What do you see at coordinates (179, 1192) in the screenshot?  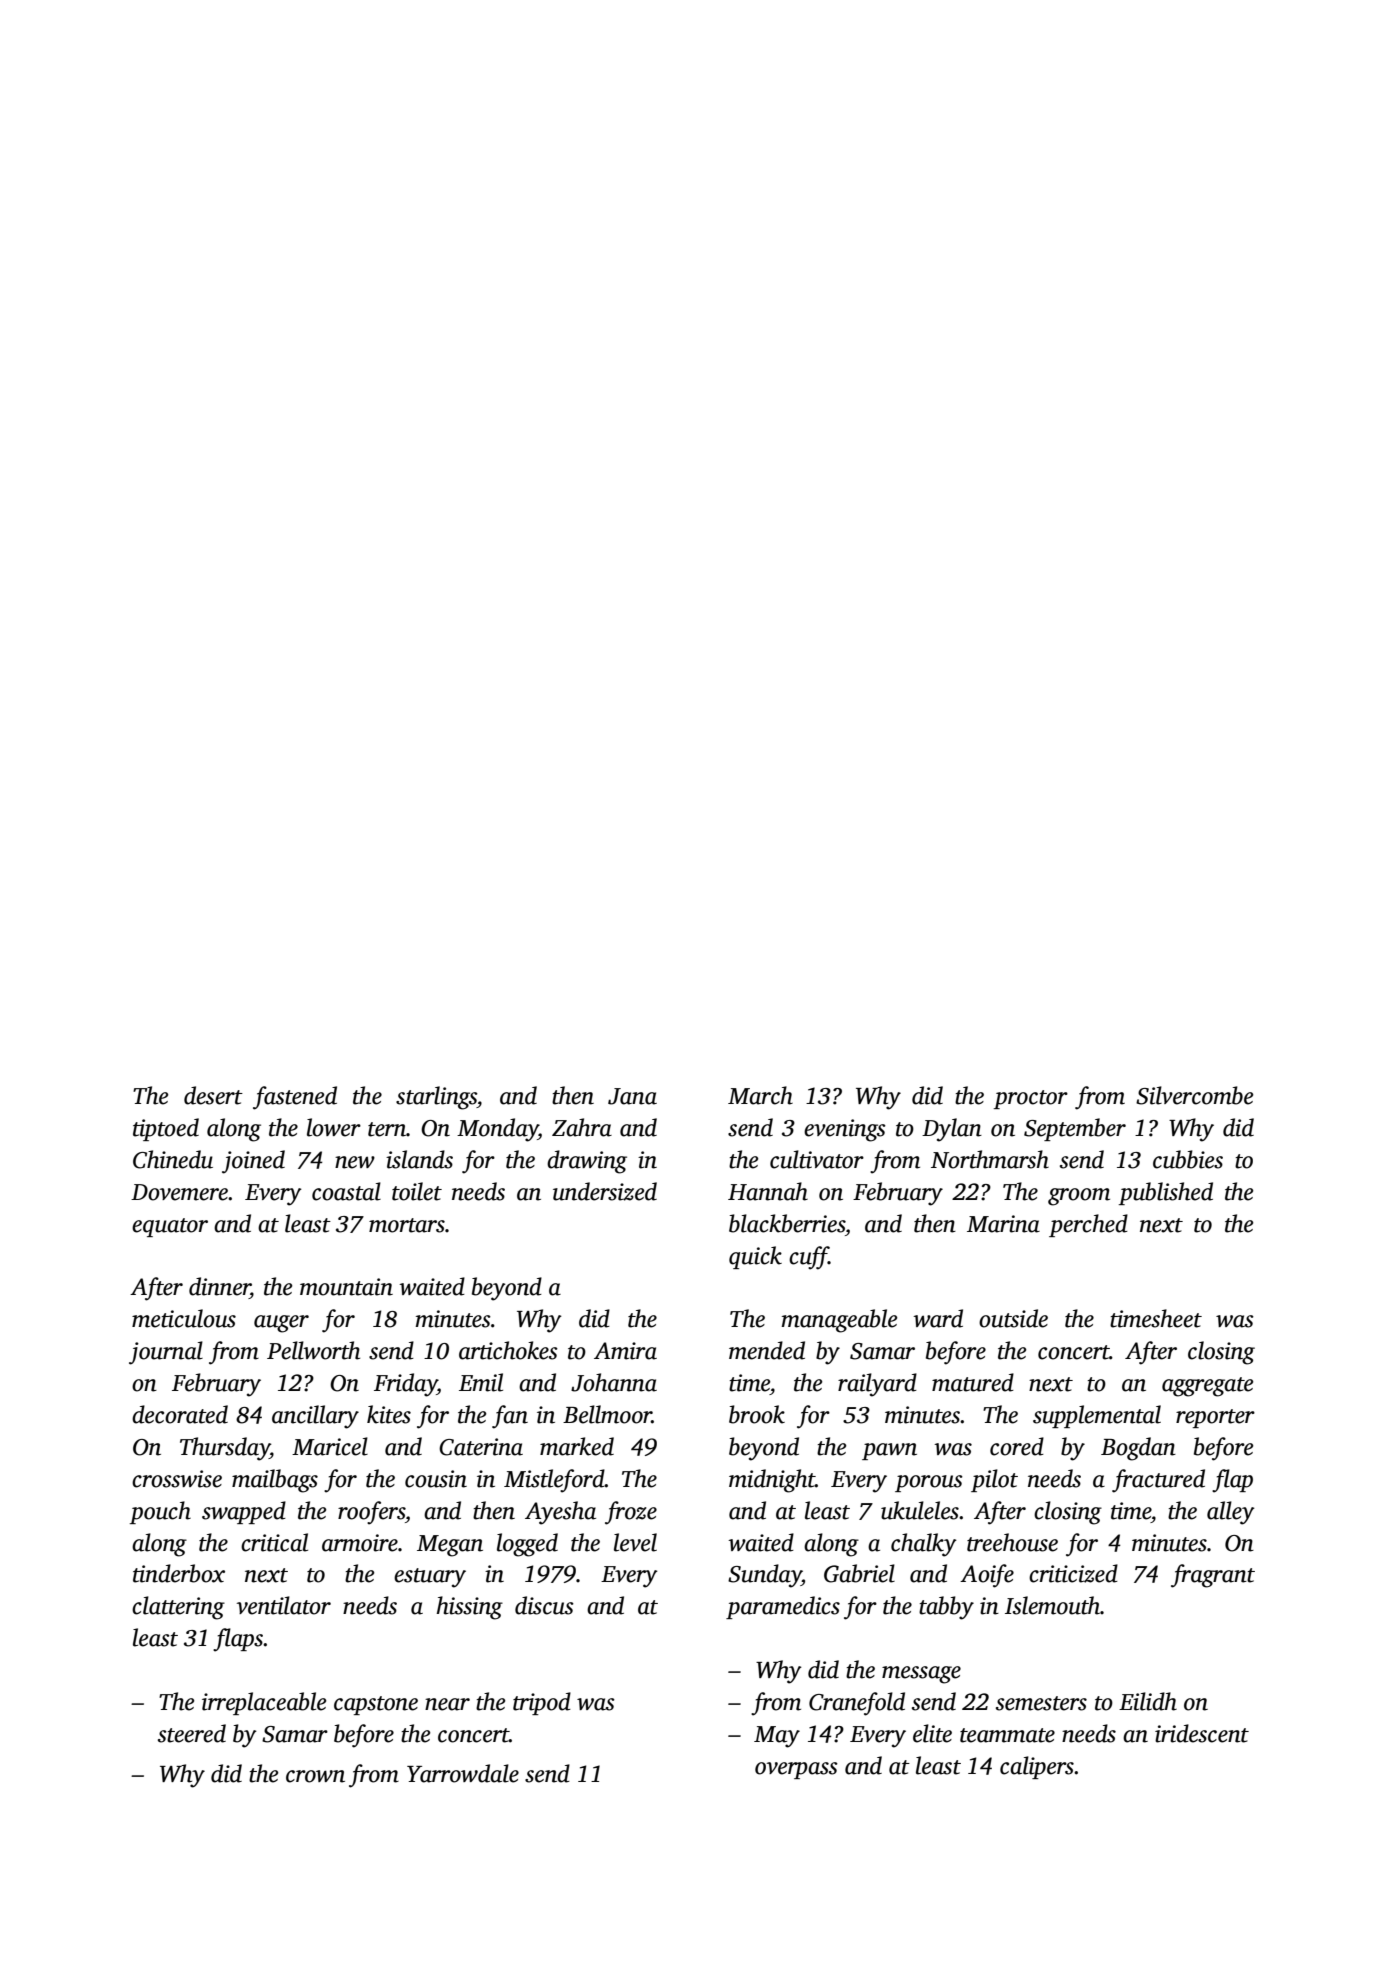 I see `Dovemere` at bounding box center [179, 1192].
